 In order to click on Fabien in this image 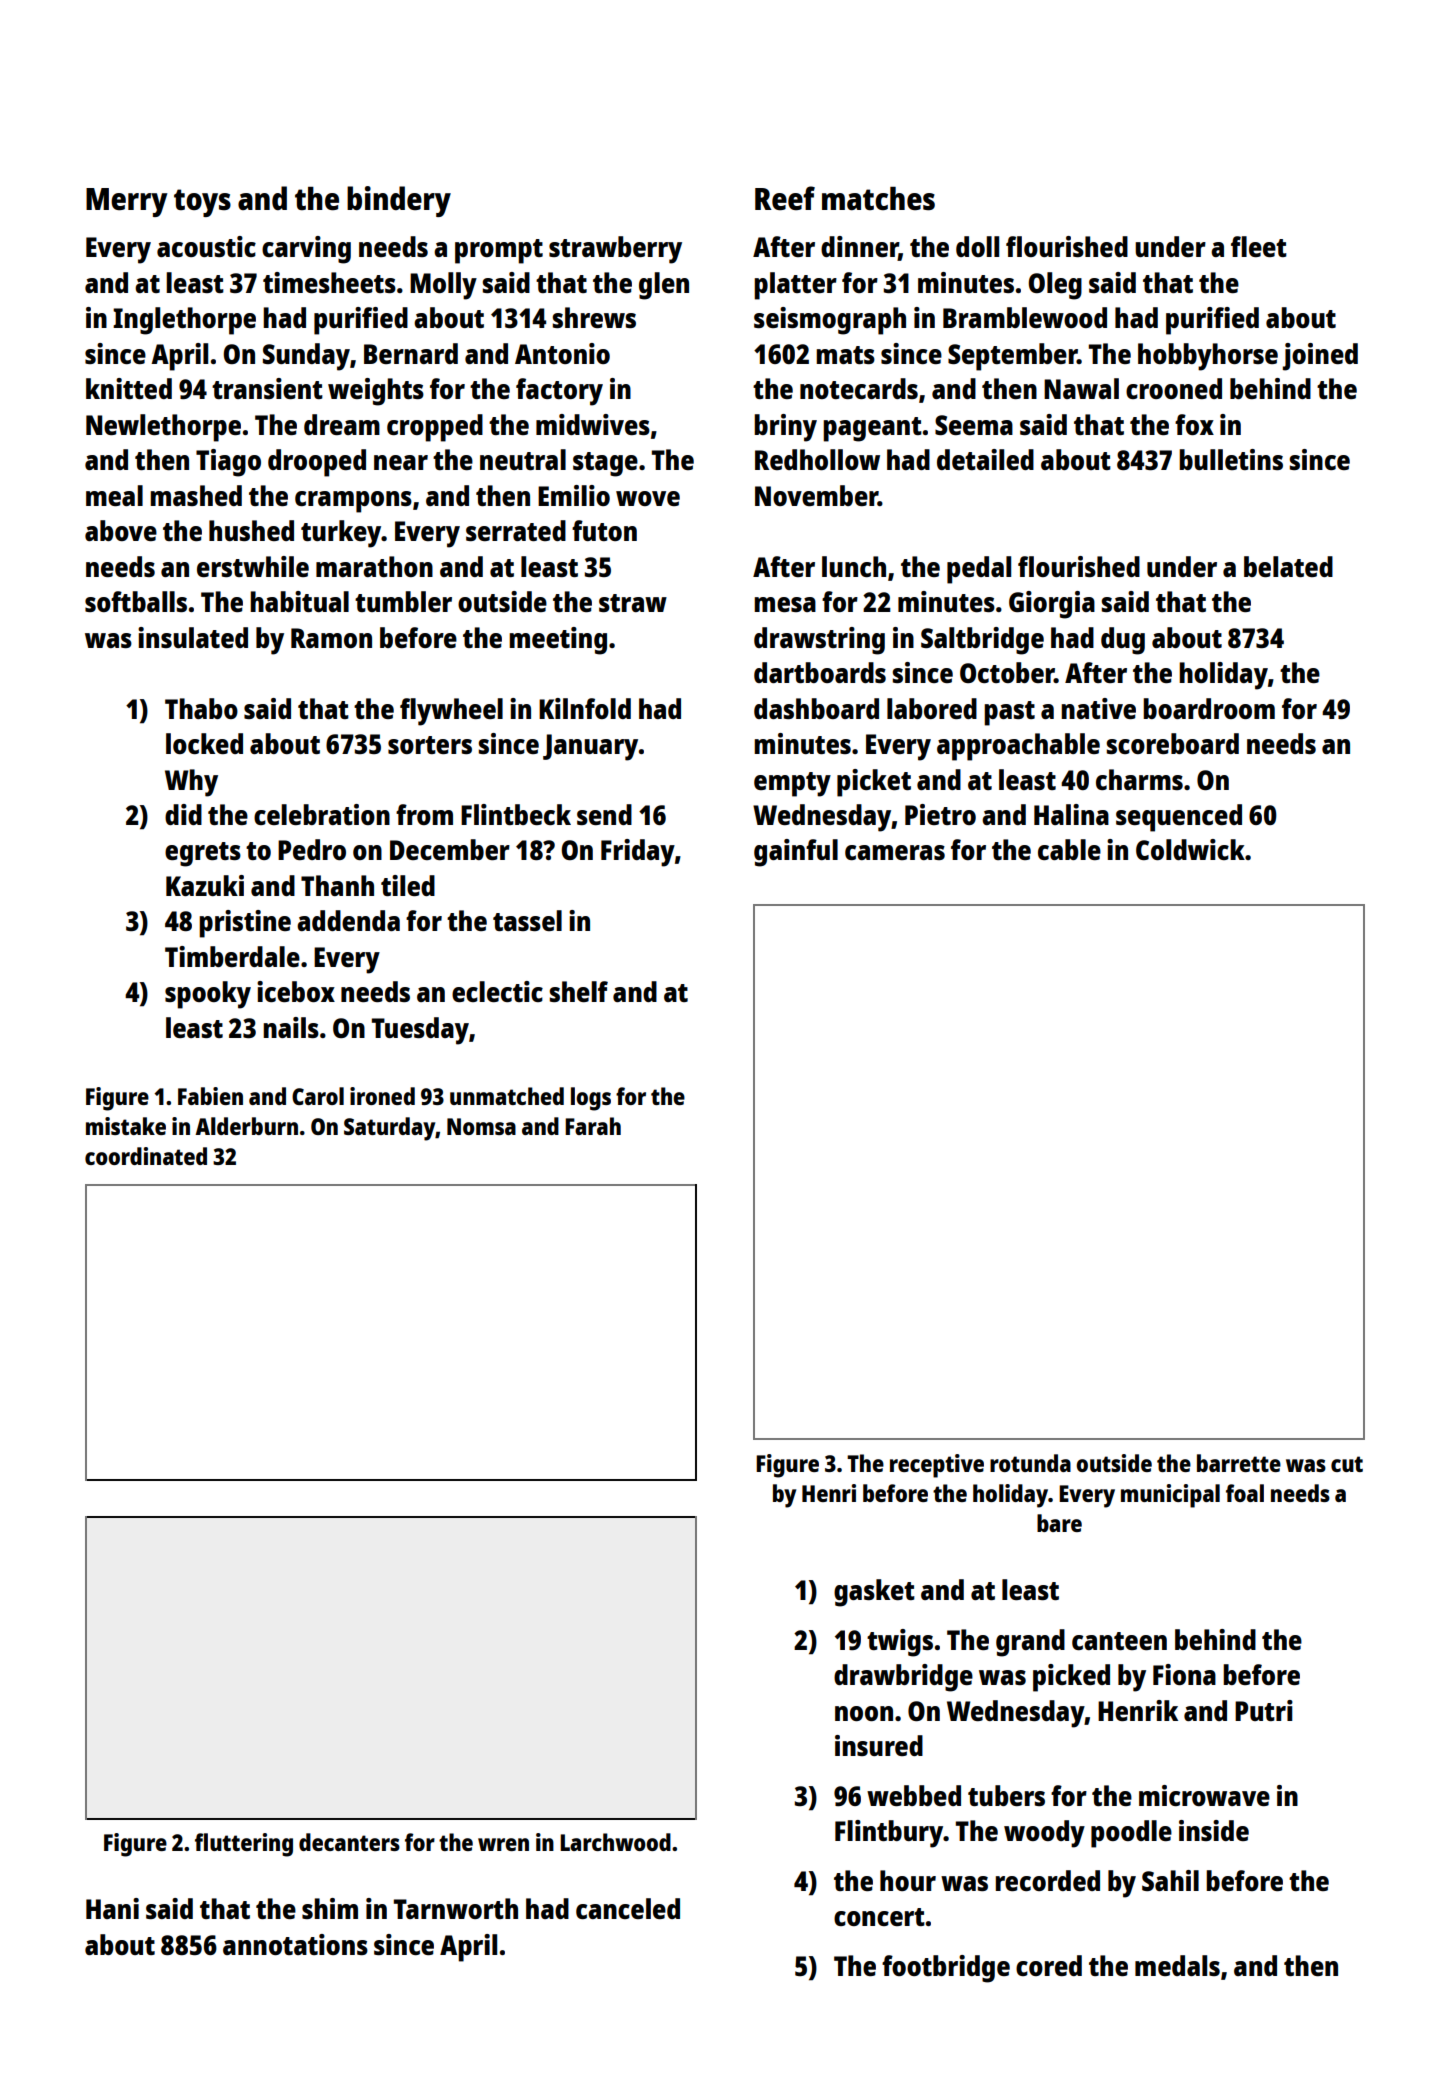, I will do `click(210, 1096)`.
